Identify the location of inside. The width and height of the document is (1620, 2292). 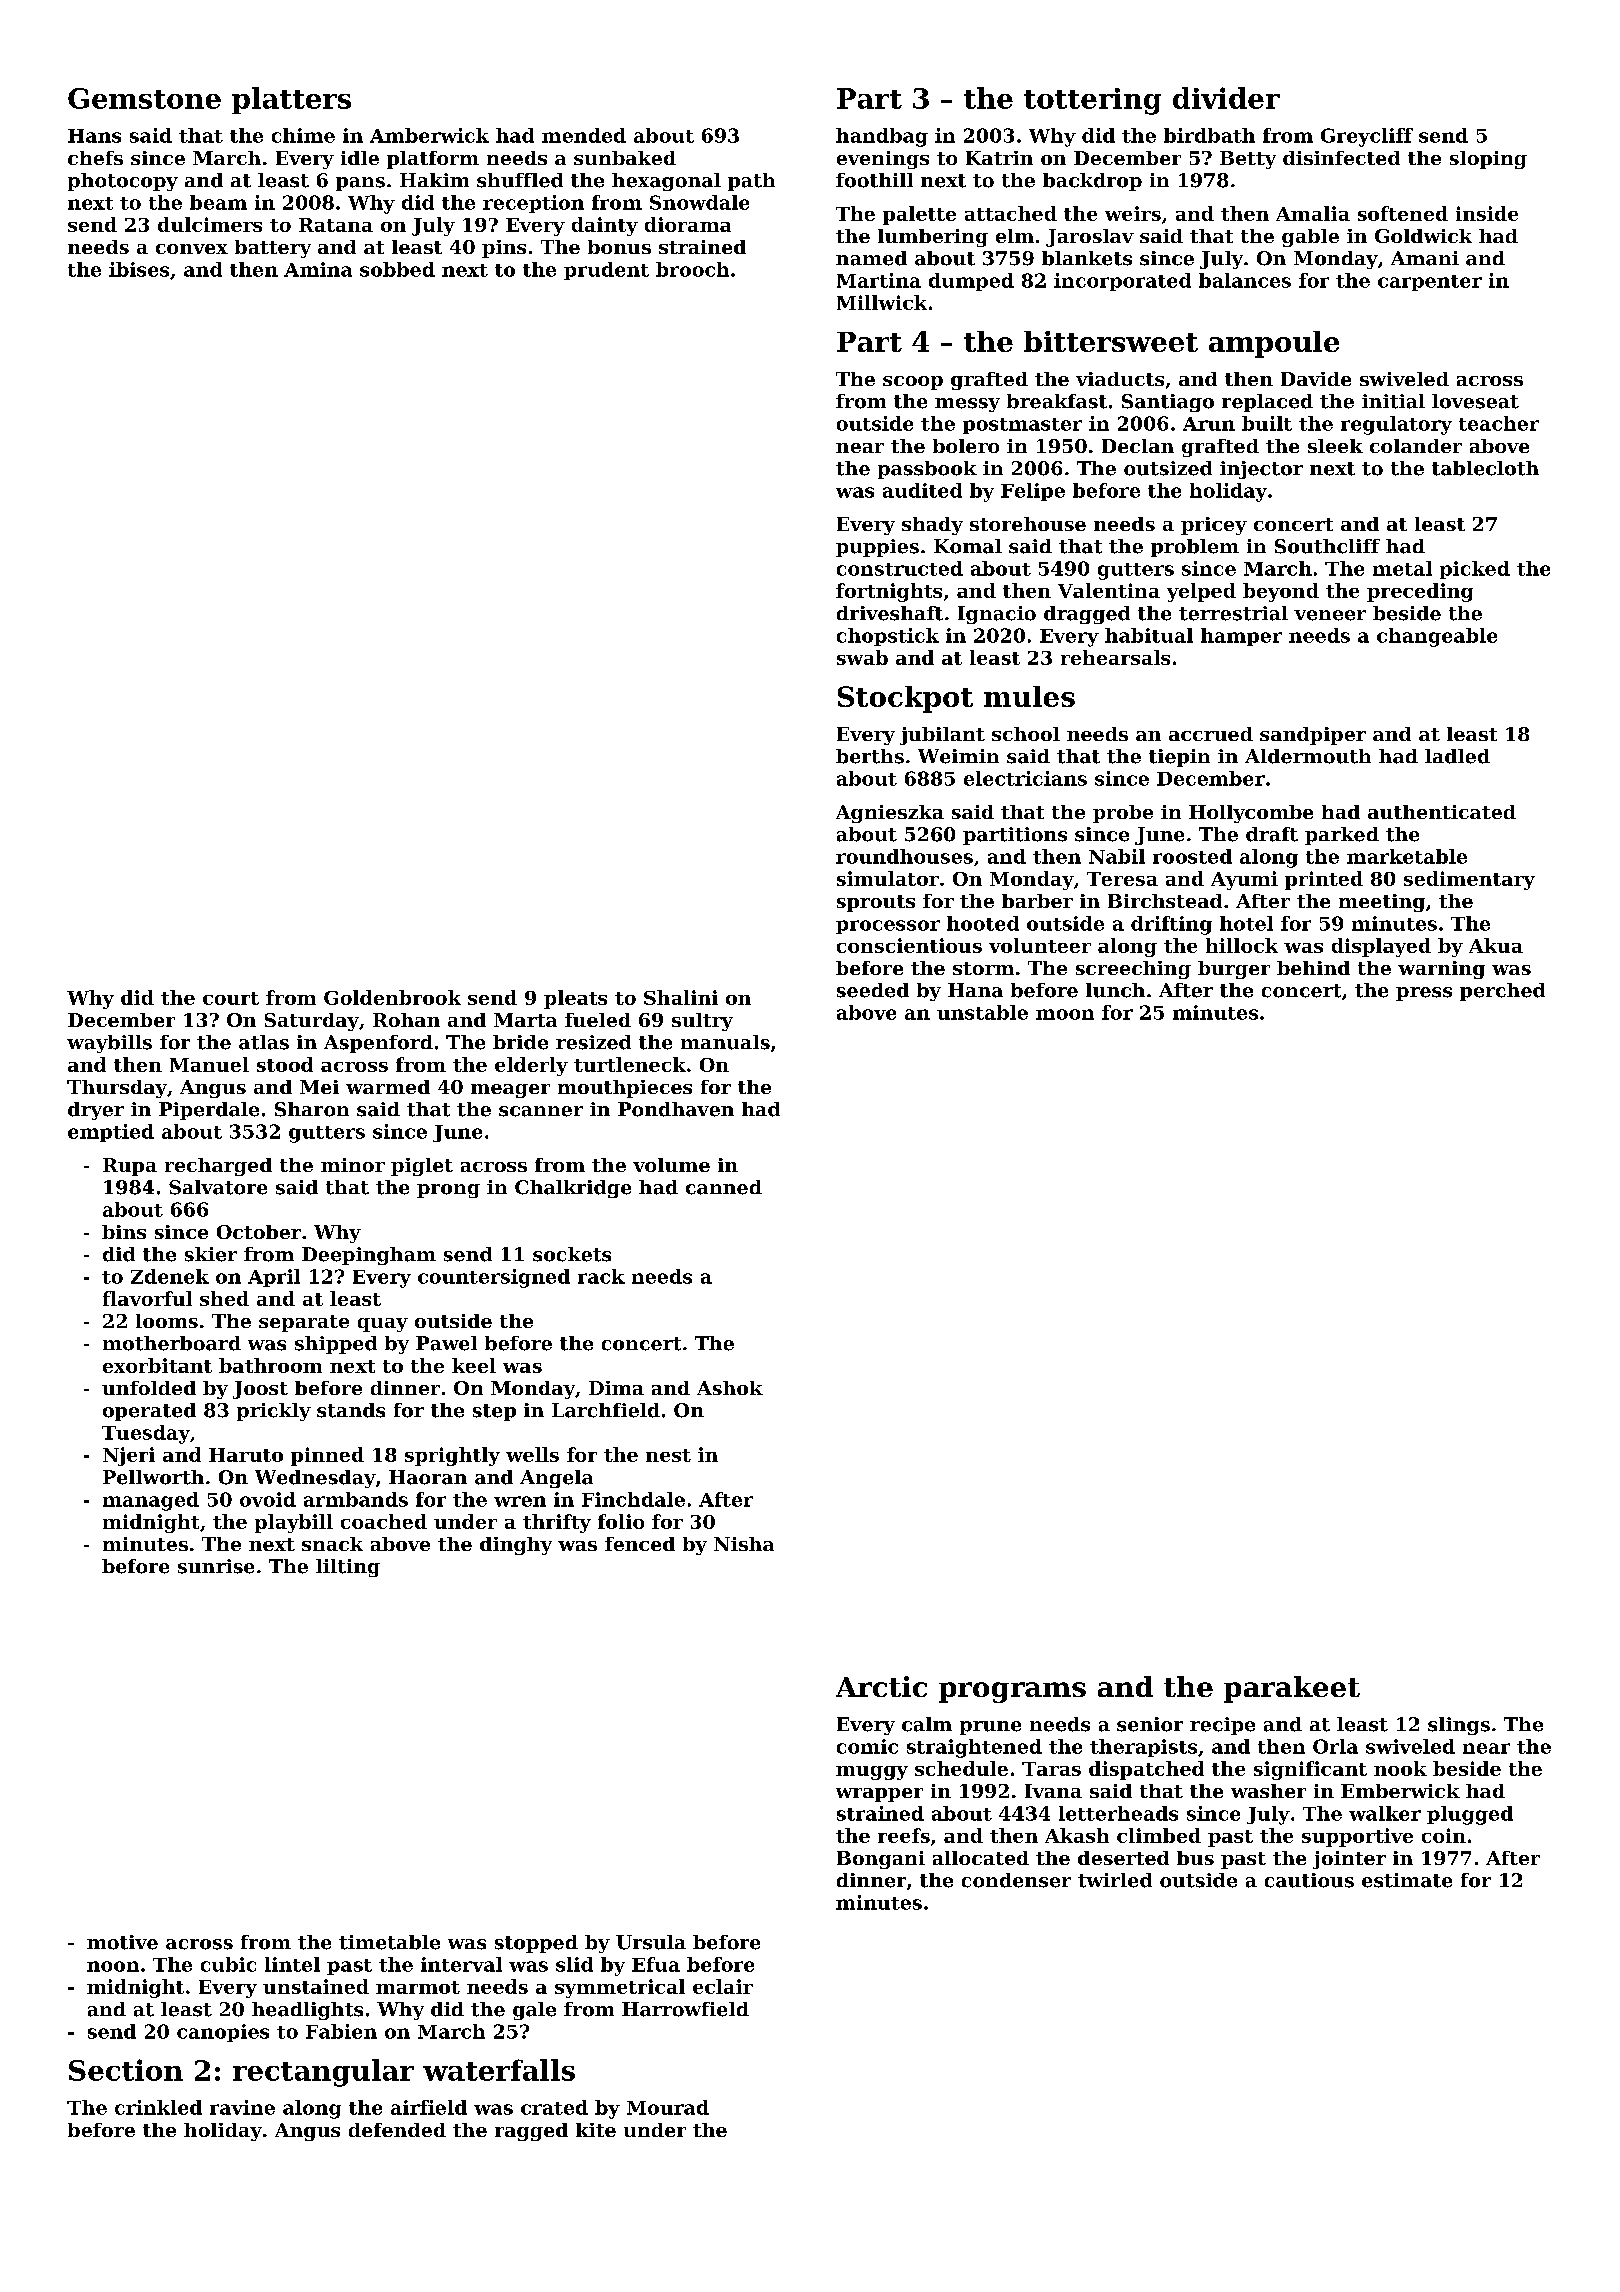
(1487, 213).
